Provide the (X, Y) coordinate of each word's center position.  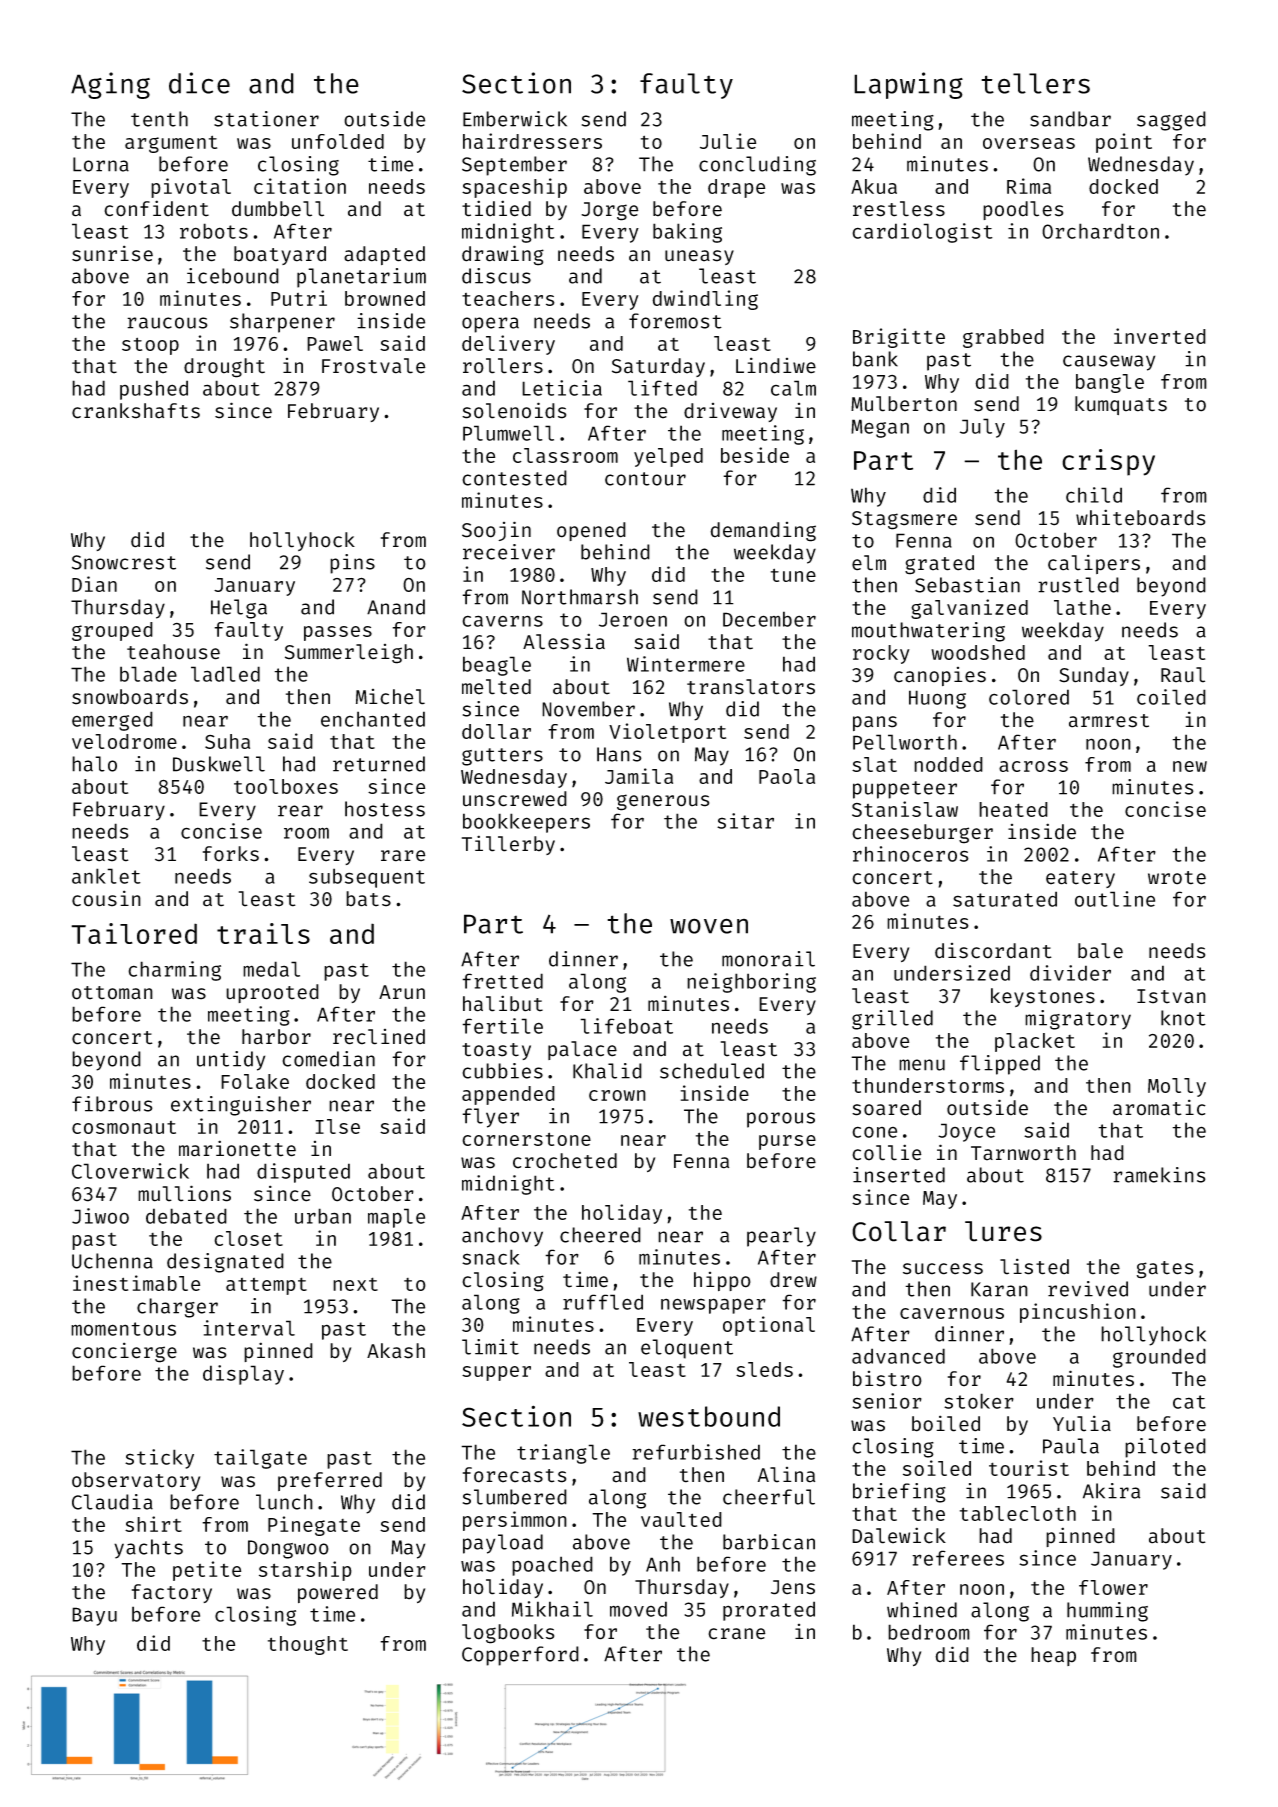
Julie (728, 141)
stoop (150, 346)
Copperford (520, 1656)
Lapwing (908, 85)
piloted (1165, 1448)
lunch (284, 1502)
